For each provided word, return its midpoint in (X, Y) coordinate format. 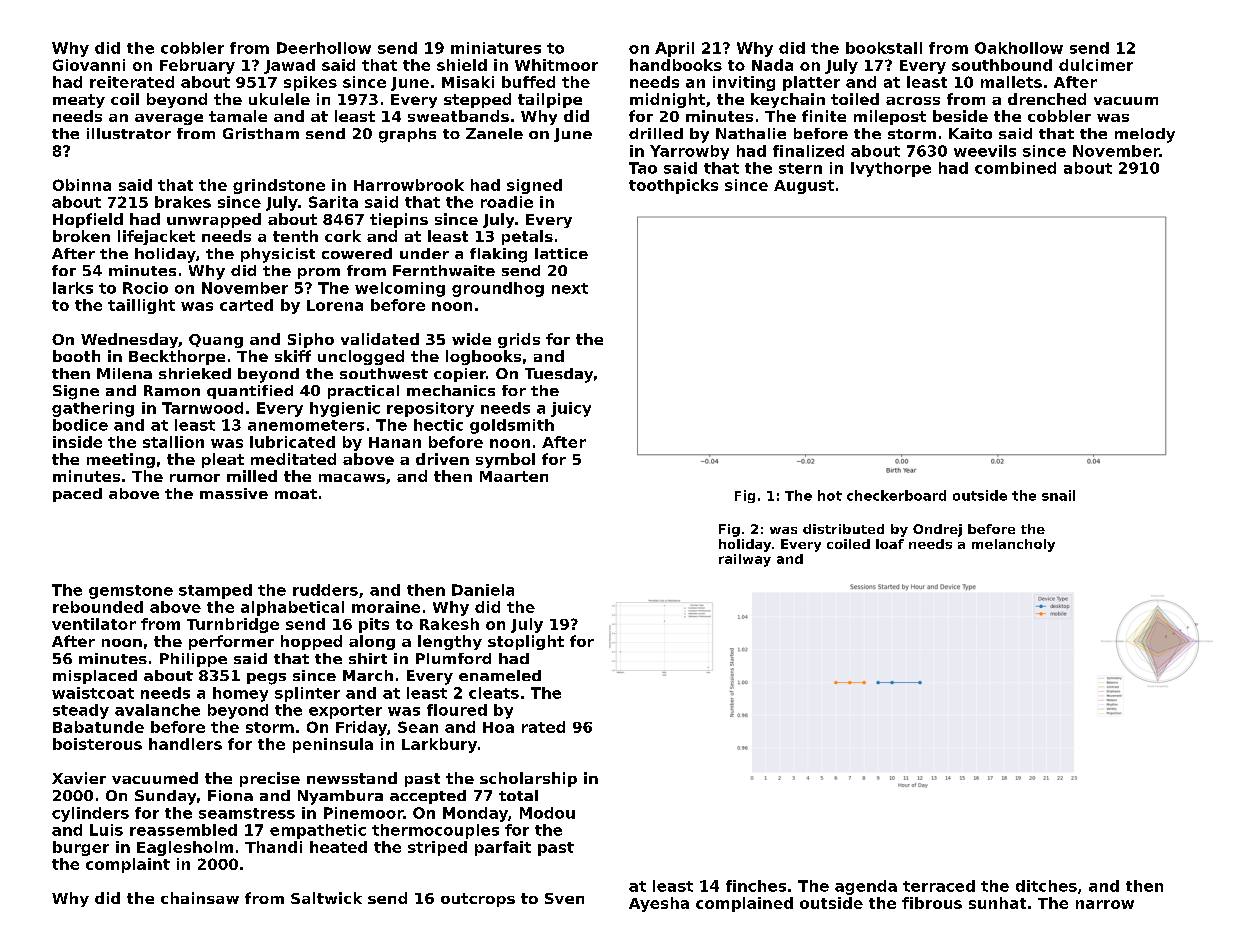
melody (1145, 135)
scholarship (528, 779)
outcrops (478, 900)
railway (745, 560)
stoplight (526, 642)
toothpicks (673, 186)
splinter (307, 694)
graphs (407, 135)
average (169, 119)
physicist (278, 255)
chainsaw (200, 898)
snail (1058, 495)
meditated (293, 459)
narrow (1105, 904)
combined (1015, 168)
